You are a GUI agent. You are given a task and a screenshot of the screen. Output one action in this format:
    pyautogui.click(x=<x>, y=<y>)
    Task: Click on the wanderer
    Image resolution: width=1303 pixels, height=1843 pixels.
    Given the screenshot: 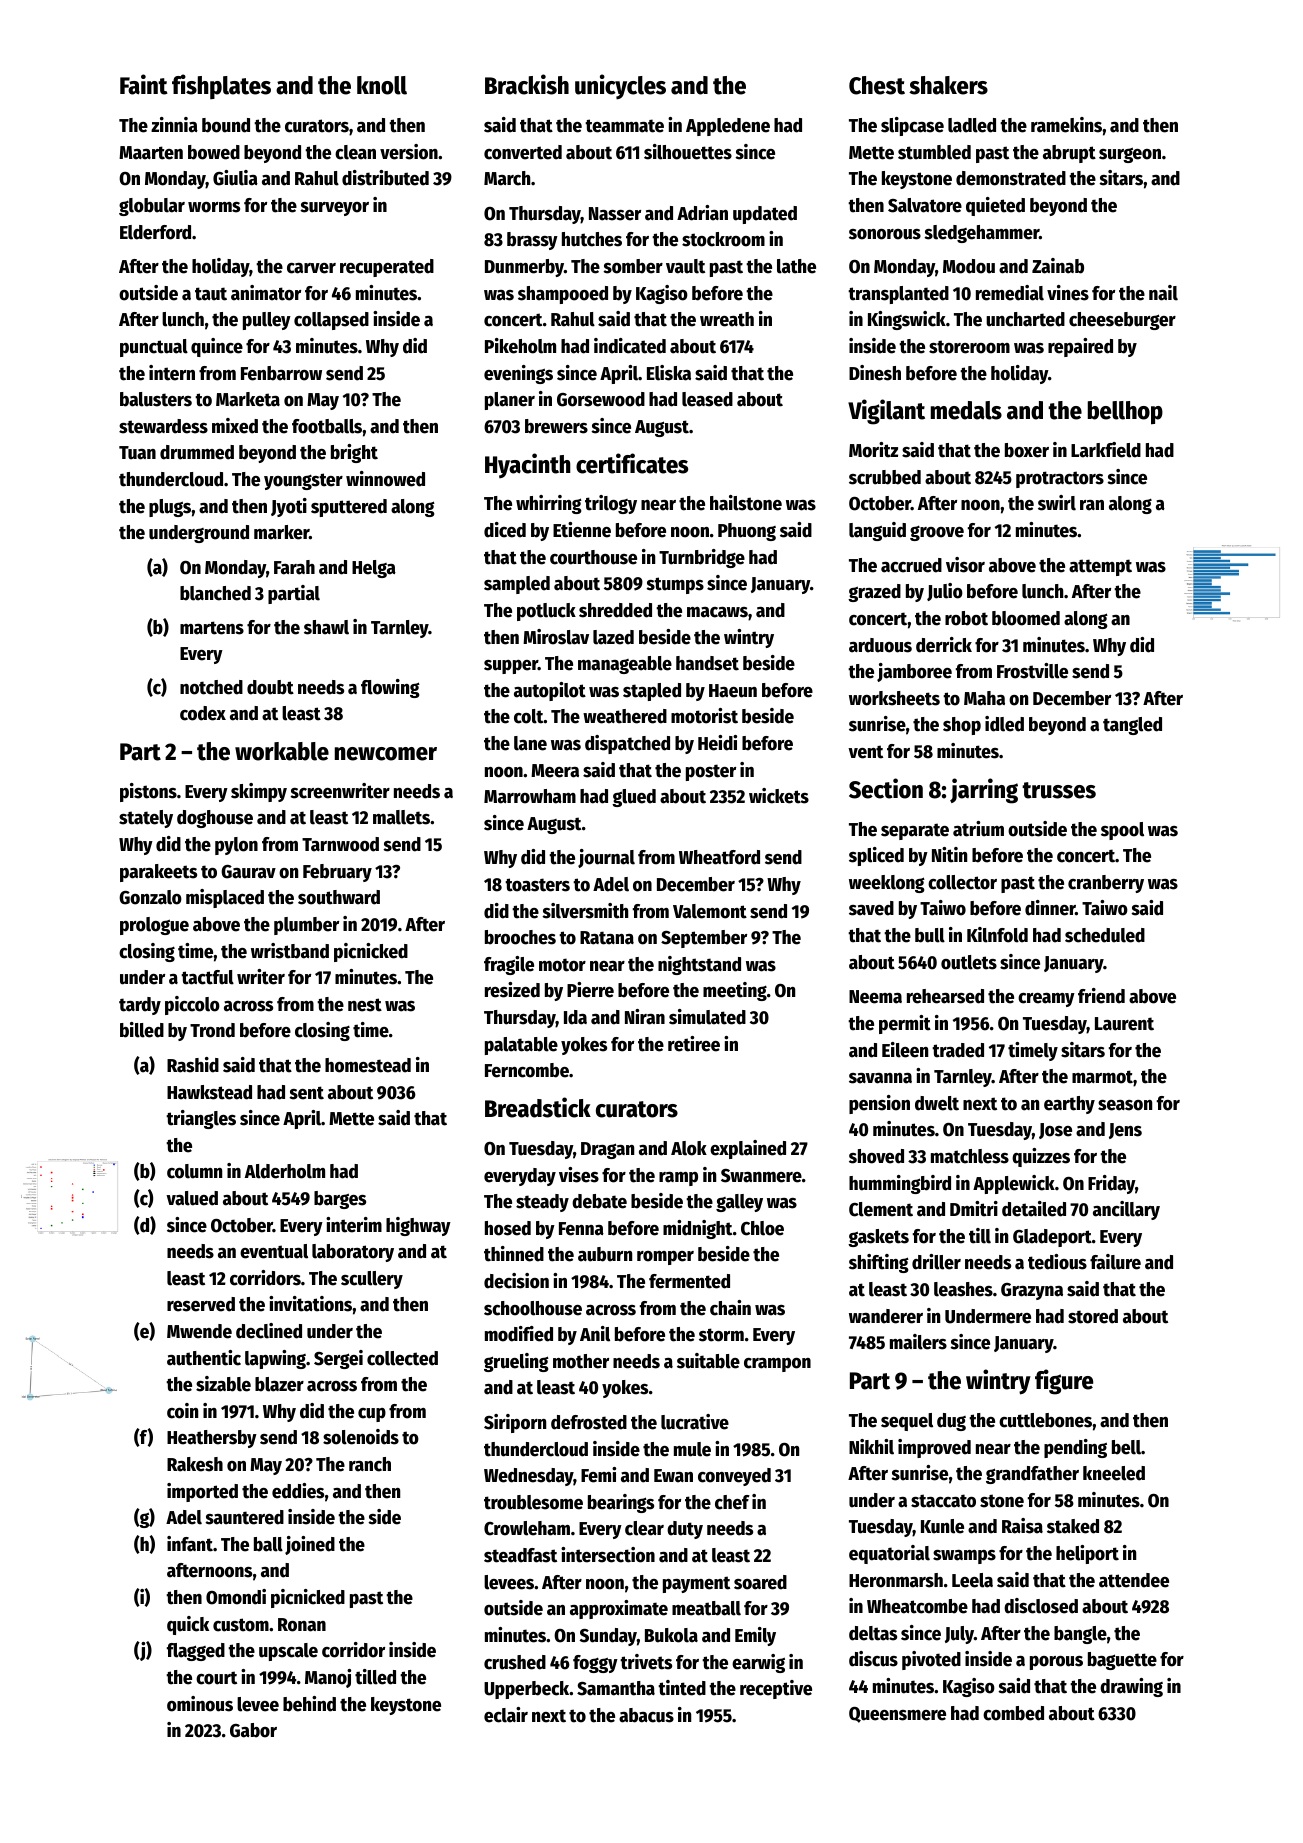 What is the action you would take?
    pyautogui.click(x=886, y=1316)
